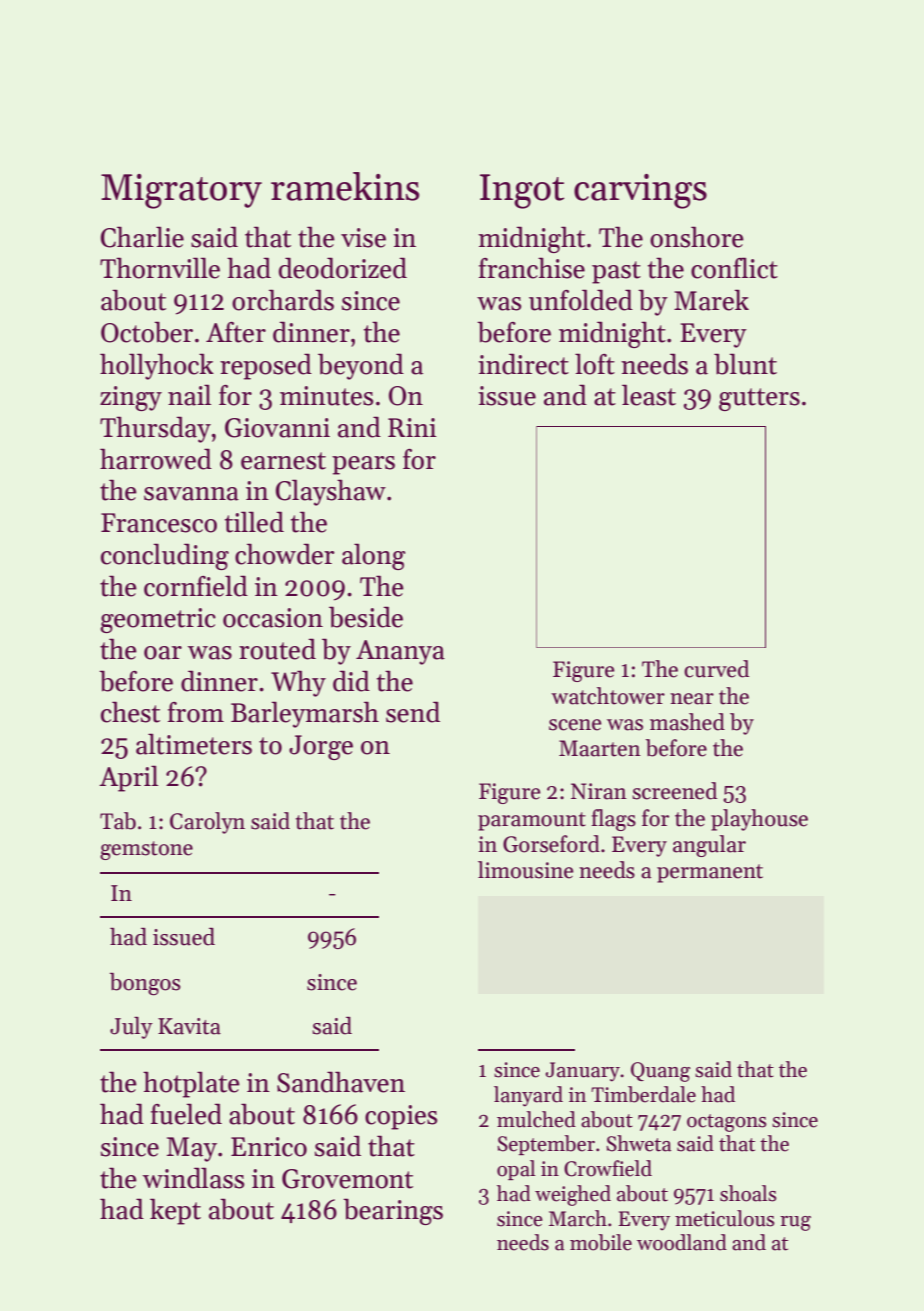 This document has width=924, height=1311. I want to click on loft, so click(595, 364).
